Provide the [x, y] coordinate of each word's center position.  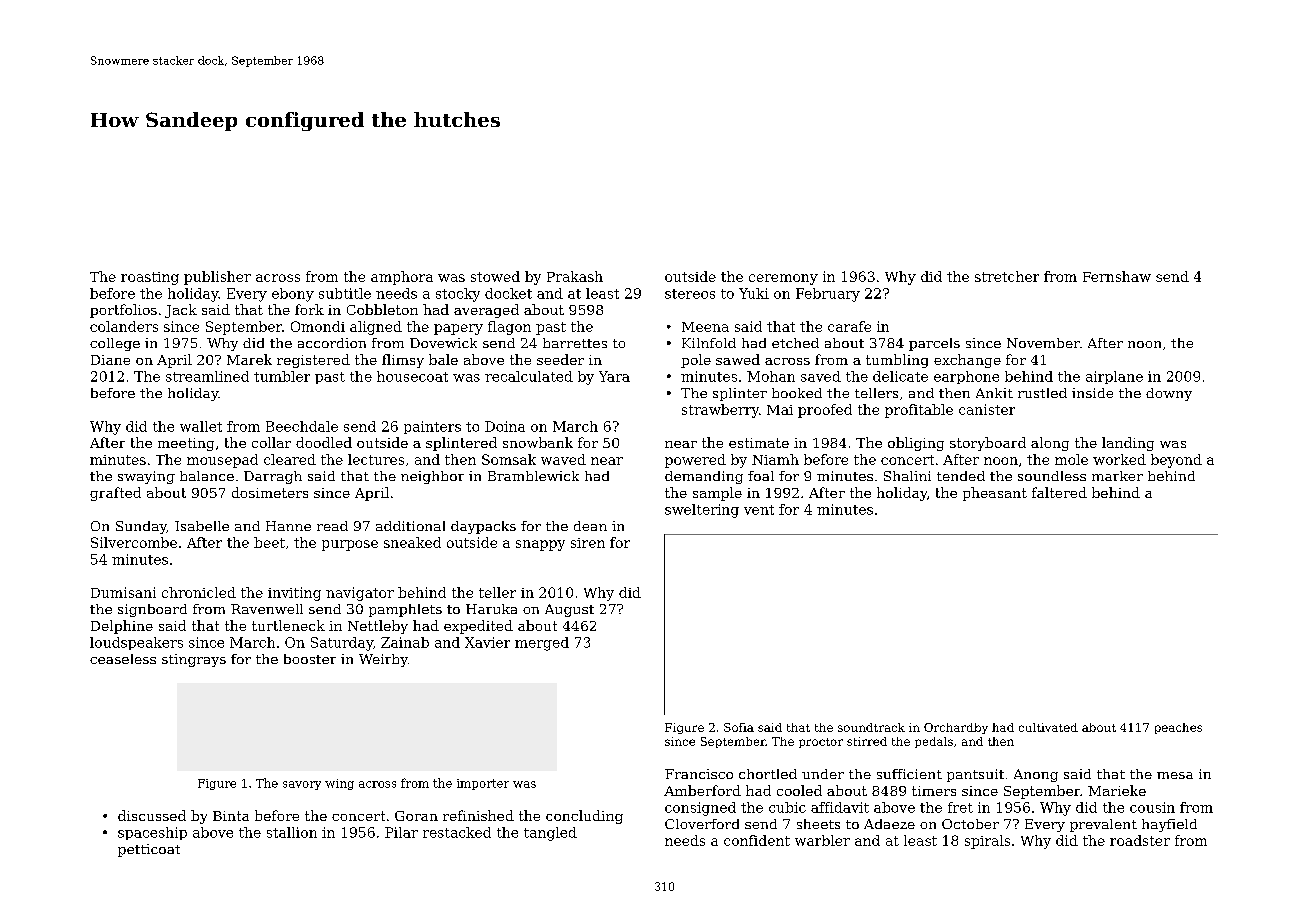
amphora [402, 278]
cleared [290, 459]
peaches [1178, 728]
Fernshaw [1117, 276]
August [569, 610]
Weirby [383, 660]
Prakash [575, 276]
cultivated [1048, 727]
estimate [759, 443]
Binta [231, 816]
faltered [1059, 492]
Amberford [702, 790]
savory [302, 785]
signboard [152, 610]
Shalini [907, 476]
